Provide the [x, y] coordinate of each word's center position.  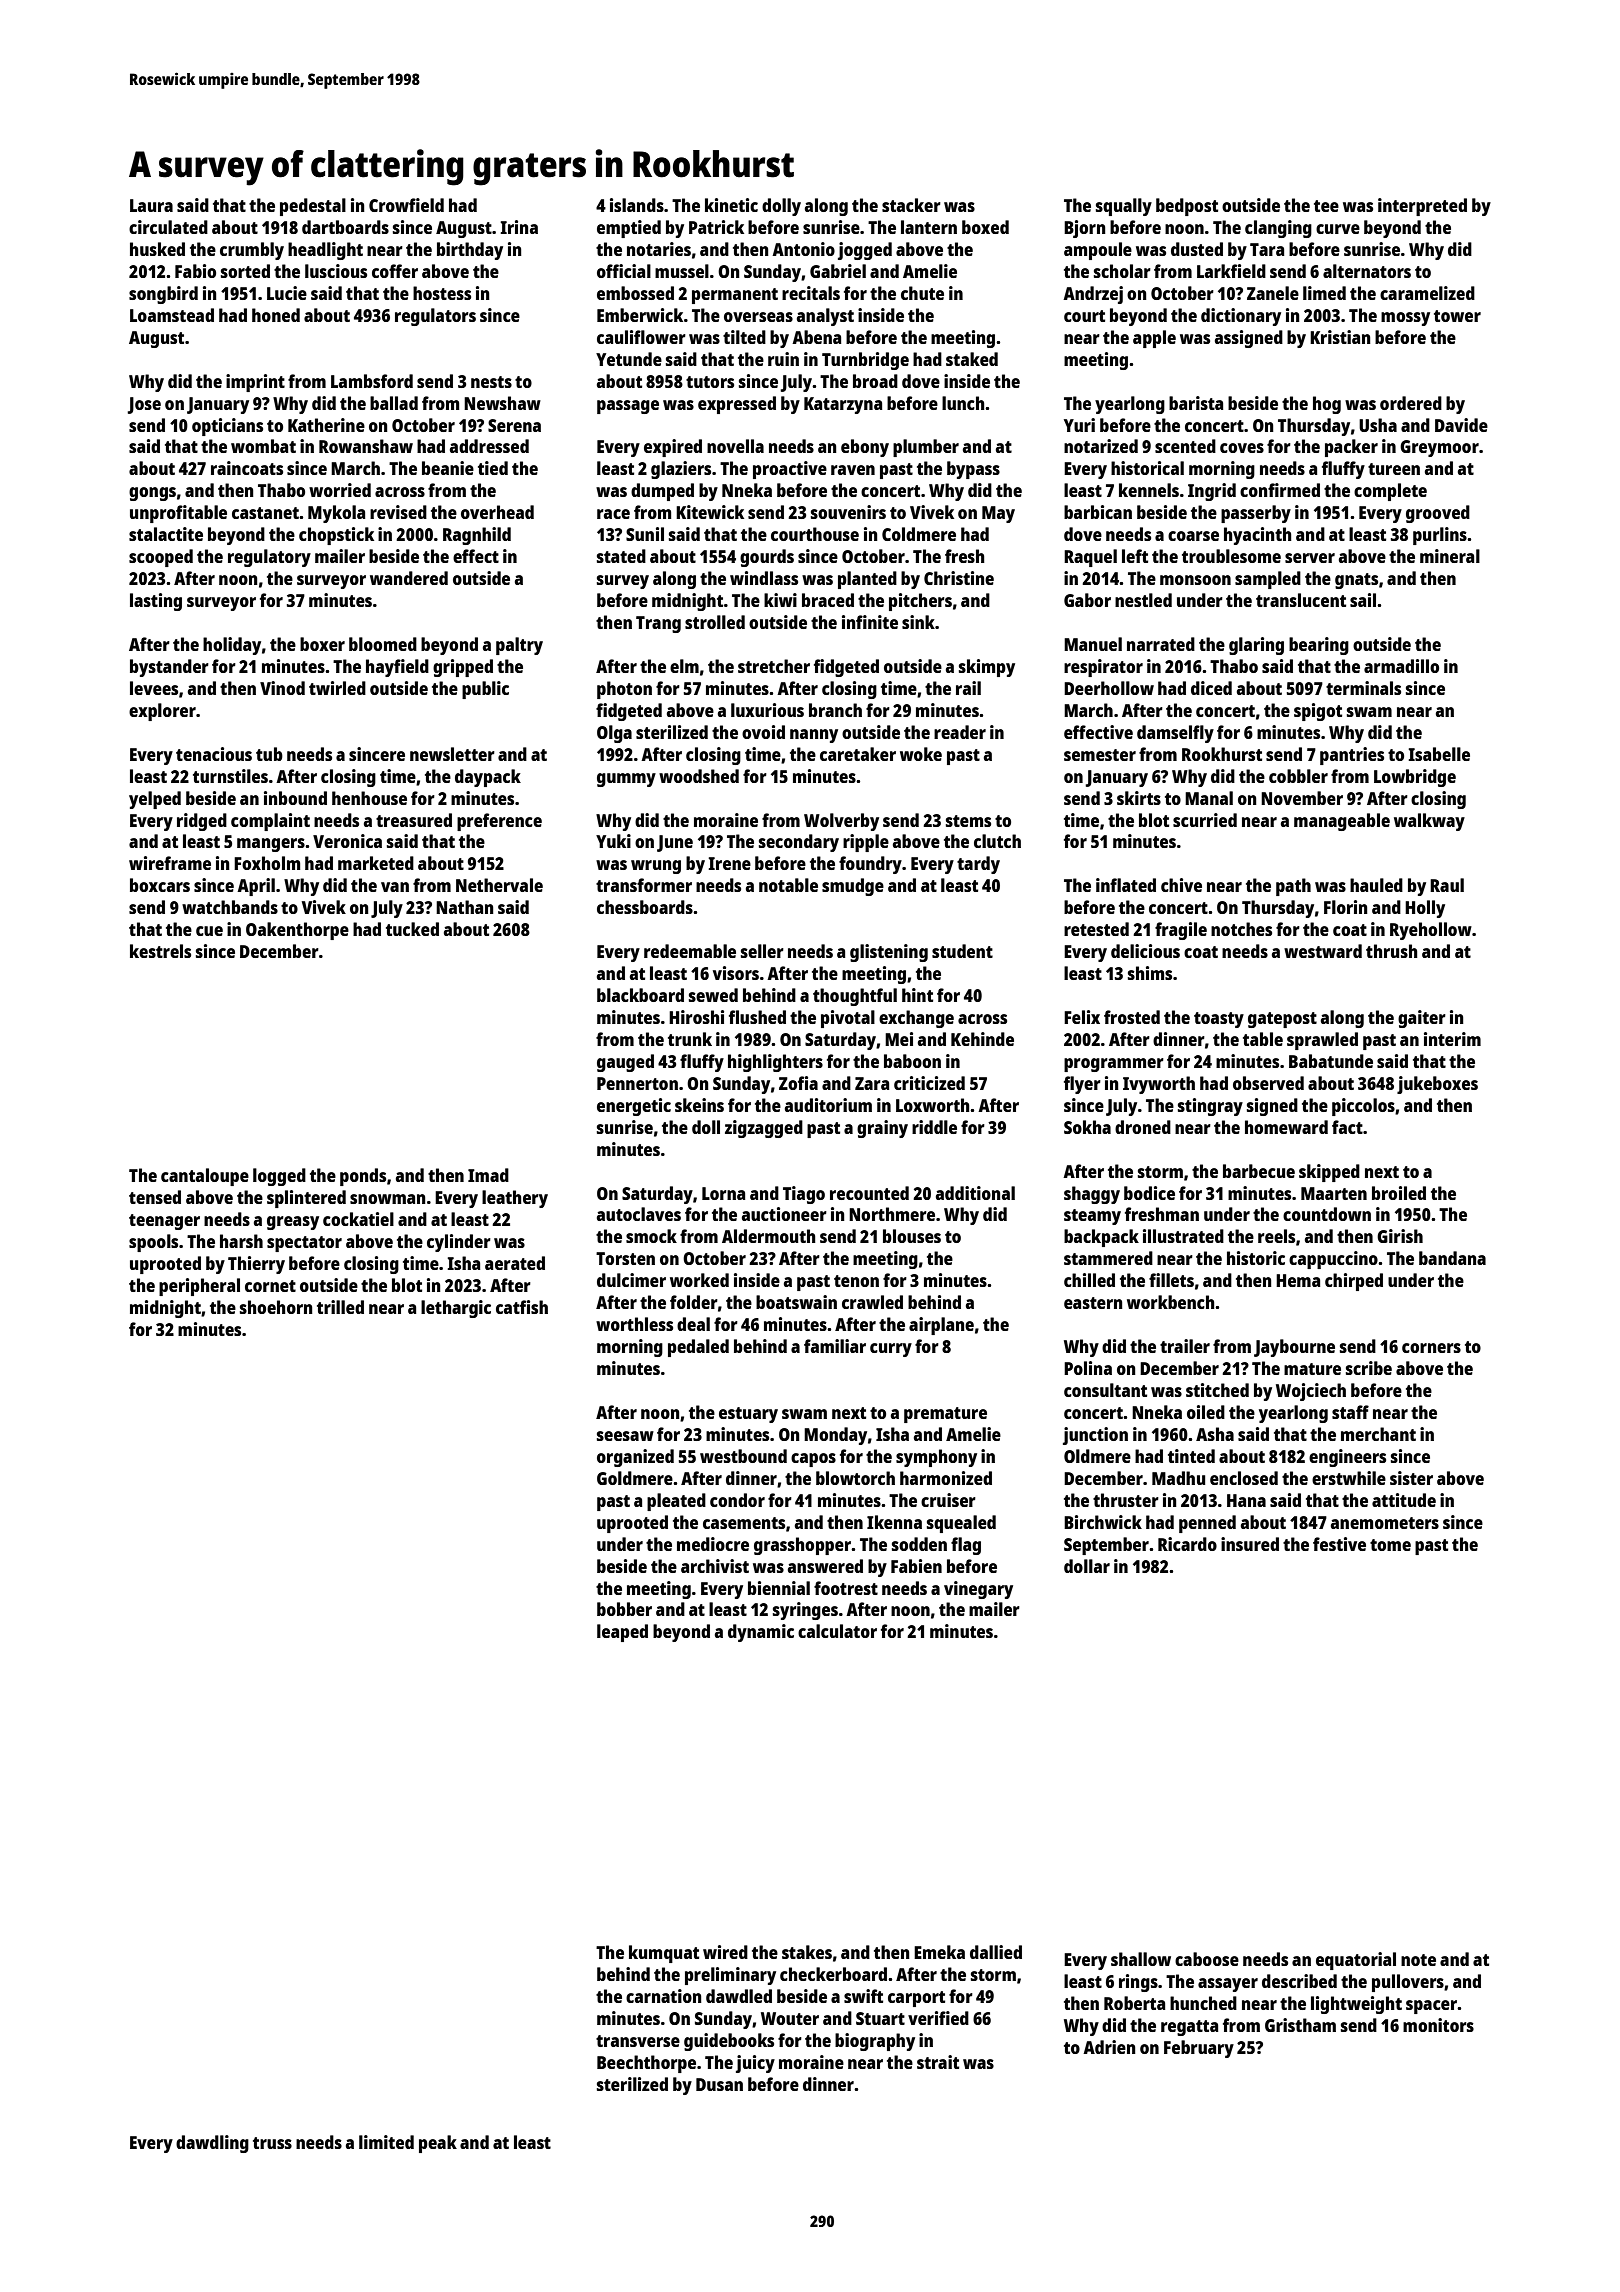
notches [1241, 929]
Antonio [803, 249]
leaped [622, 1633]
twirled [337, 688]
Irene [729, 863]
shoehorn [276, 1307]
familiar [835, 1346]
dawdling [212, 2144]
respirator [1103, 668]
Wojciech [1311, 1392]
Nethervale [499, 885]
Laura [151, 205]
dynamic [761, 1633]
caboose [1207, 1959]
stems [968, 821]
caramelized [1427, 293]
